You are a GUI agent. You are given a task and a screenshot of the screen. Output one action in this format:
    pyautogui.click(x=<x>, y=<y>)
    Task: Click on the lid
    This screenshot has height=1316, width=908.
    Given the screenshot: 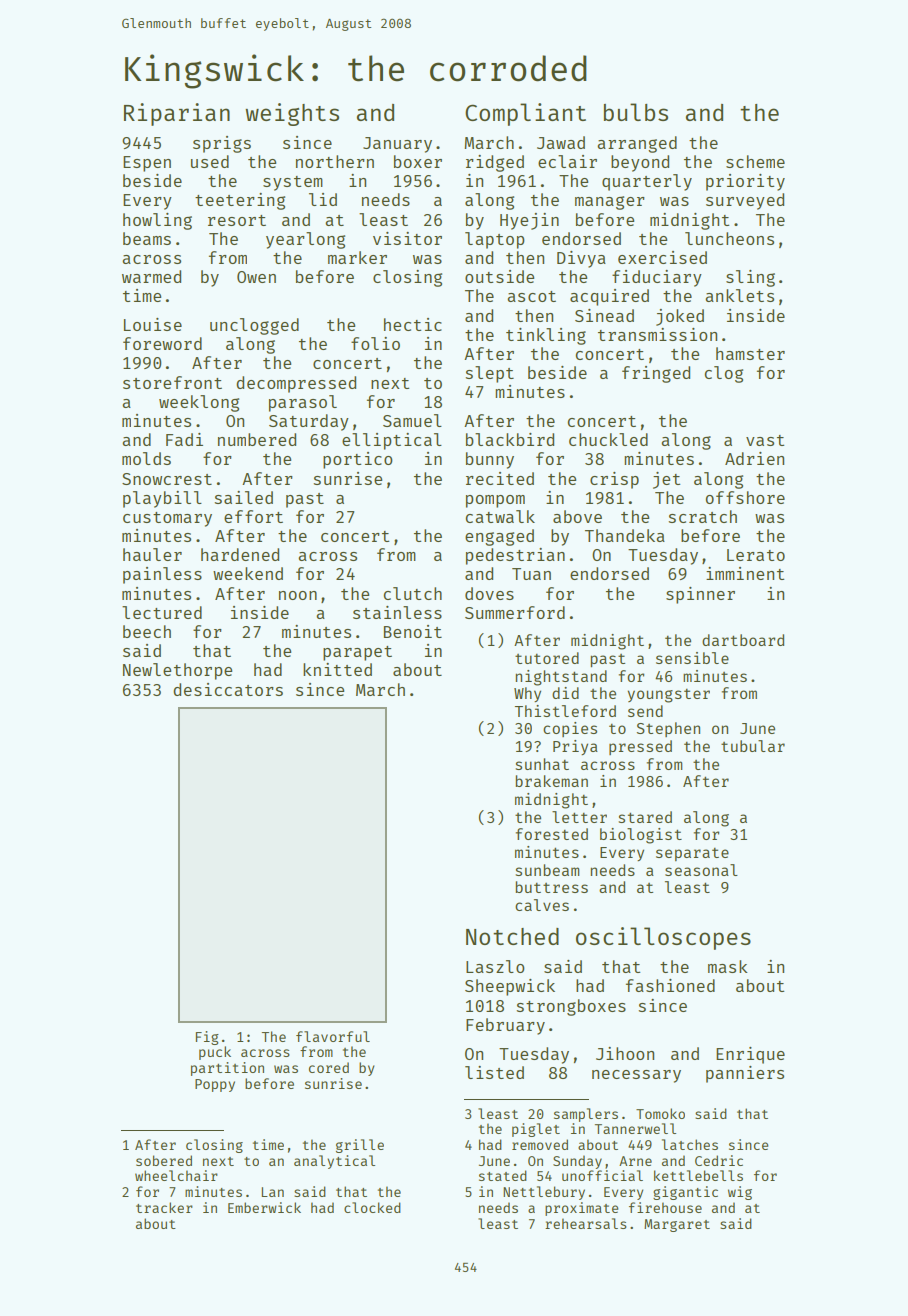 What is the action you would take?
    pyautogui.click(x=323, y=199)
